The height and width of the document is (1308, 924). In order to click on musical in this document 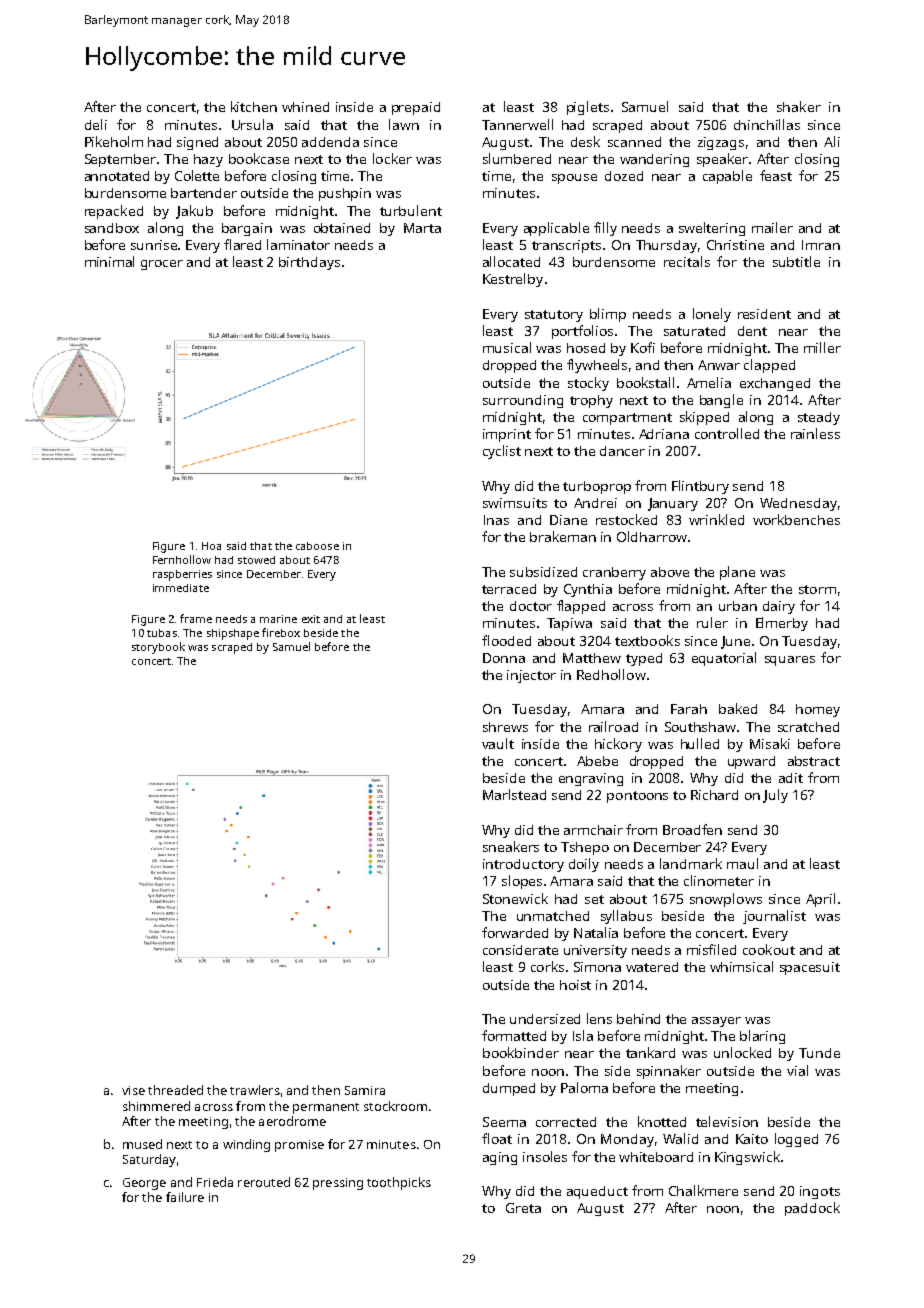, I will do `click(507, 347)`.
